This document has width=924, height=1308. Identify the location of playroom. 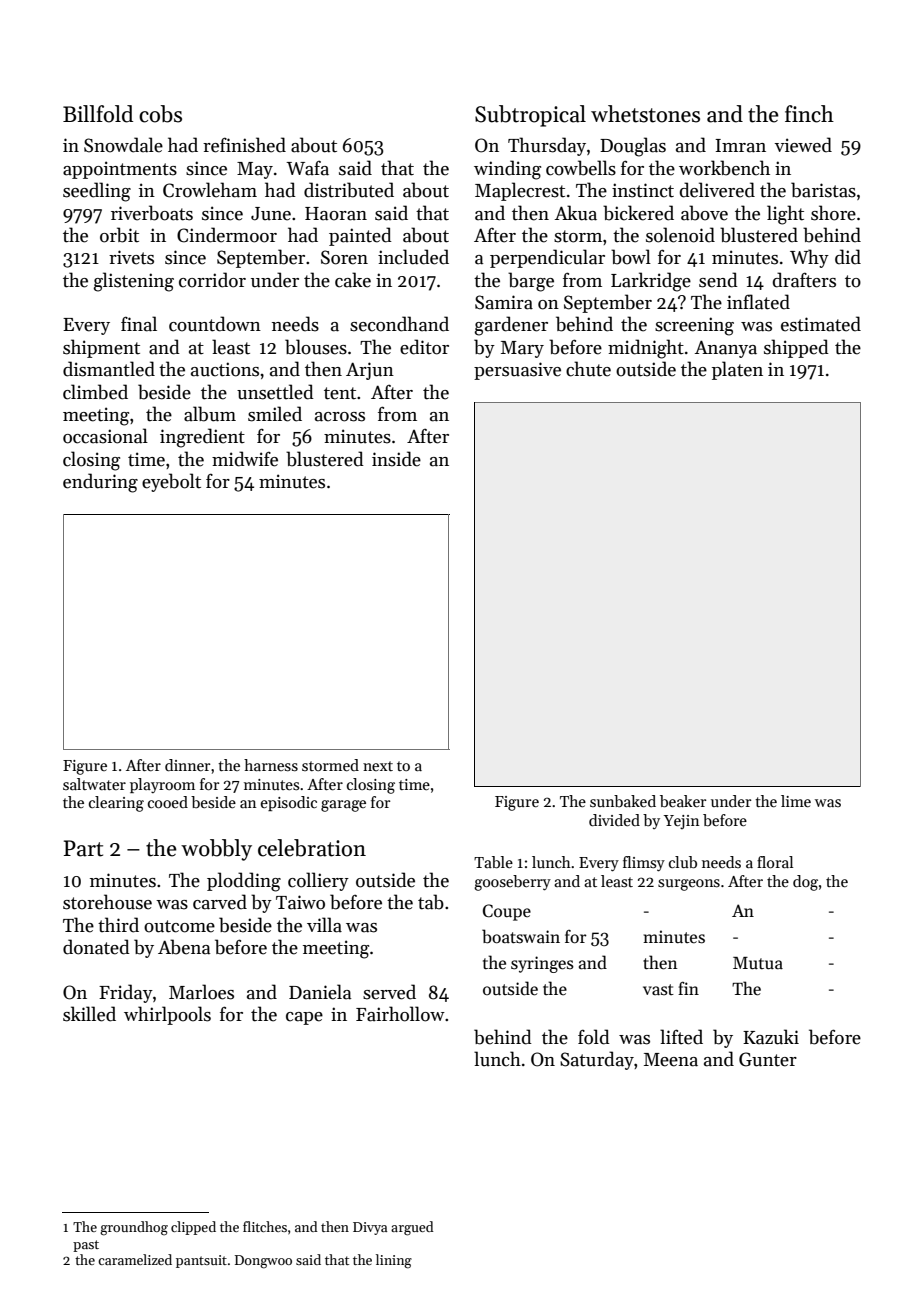
(162, 785).
